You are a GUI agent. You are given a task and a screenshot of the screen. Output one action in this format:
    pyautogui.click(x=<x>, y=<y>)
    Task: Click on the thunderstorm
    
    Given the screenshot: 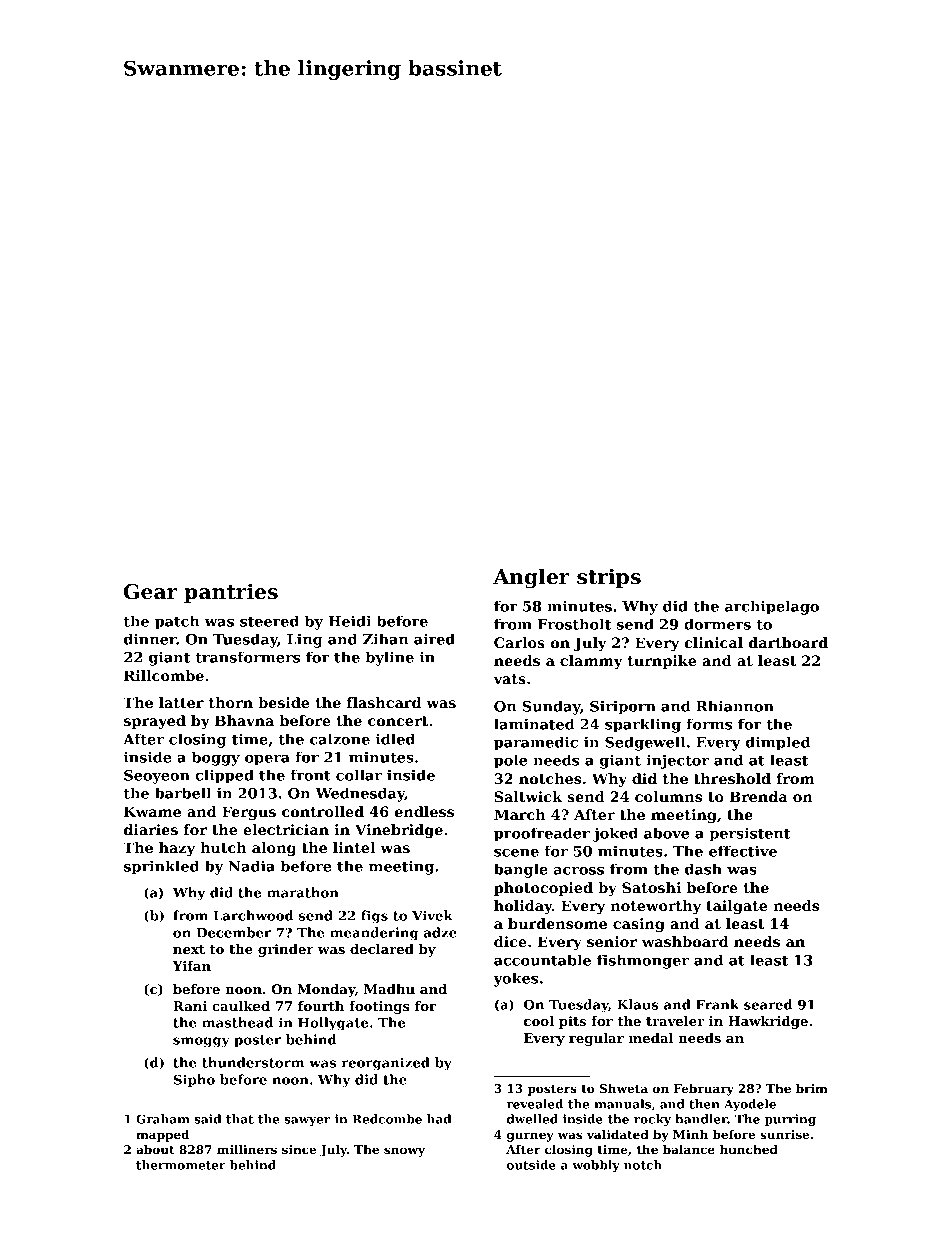 What is the action you would take?
    pyautogui.click(x=253, y=1062)
